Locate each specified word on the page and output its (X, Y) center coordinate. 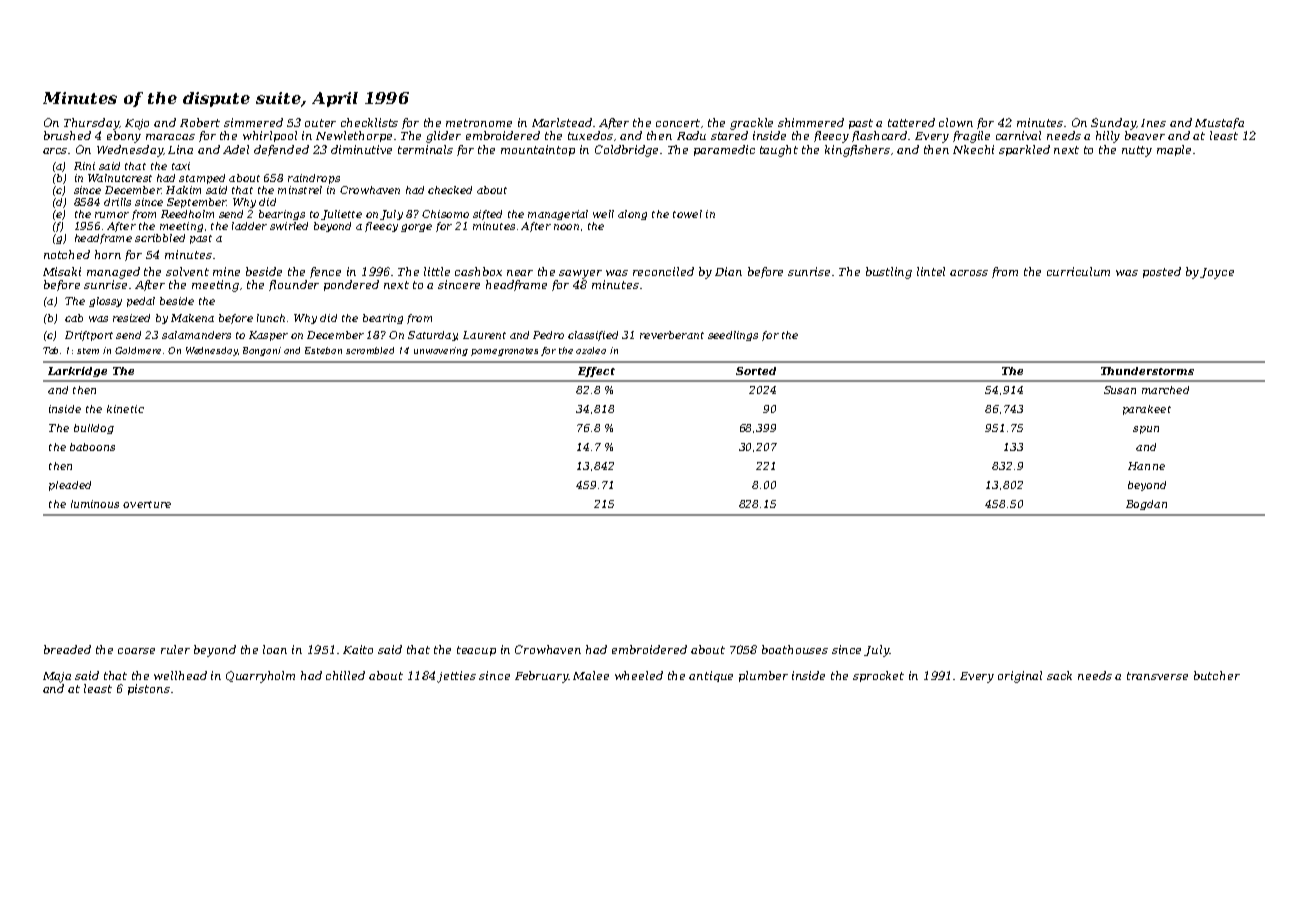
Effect (596, 372)
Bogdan (1146, 505)
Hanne (1146, 466)
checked (450, 190)
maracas (170, 137)
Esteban (323, 350)
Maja (57, 677)
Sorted (756, 371)
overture (147, 504)
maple (1174, 150)
